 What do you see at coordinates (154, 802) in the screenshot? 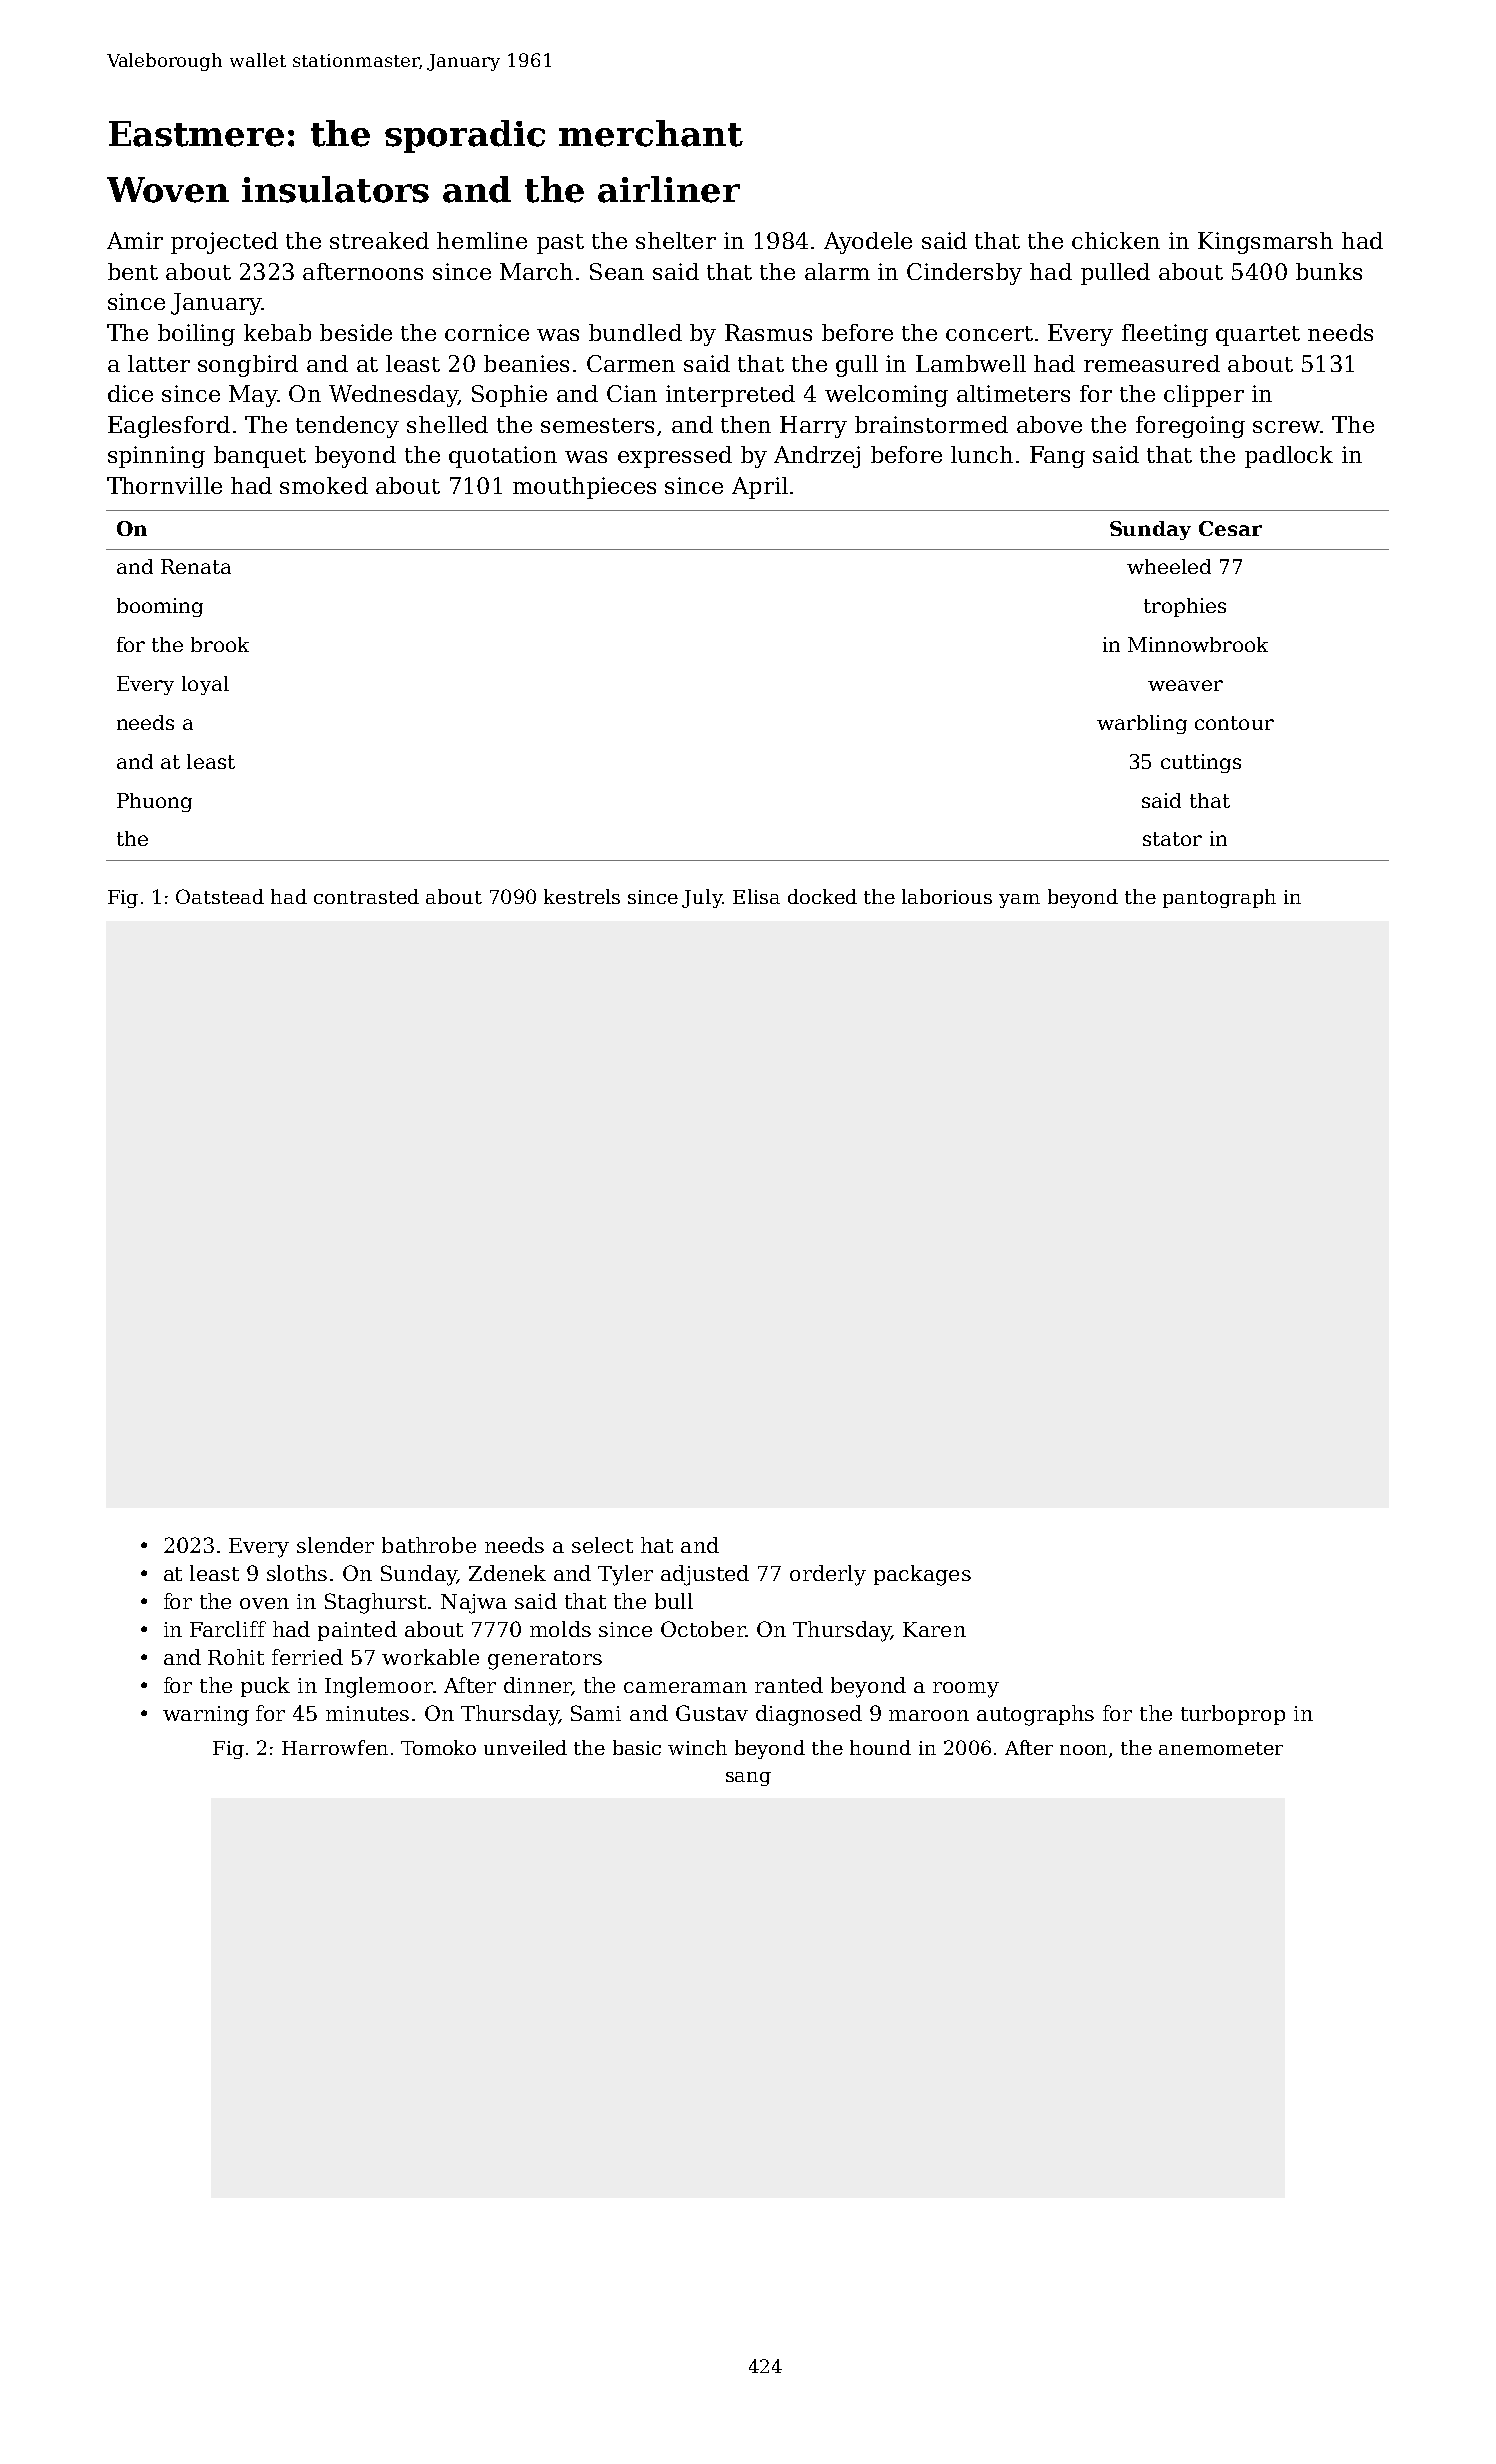
I see `Phuong` at bounding box center [154, 802].
